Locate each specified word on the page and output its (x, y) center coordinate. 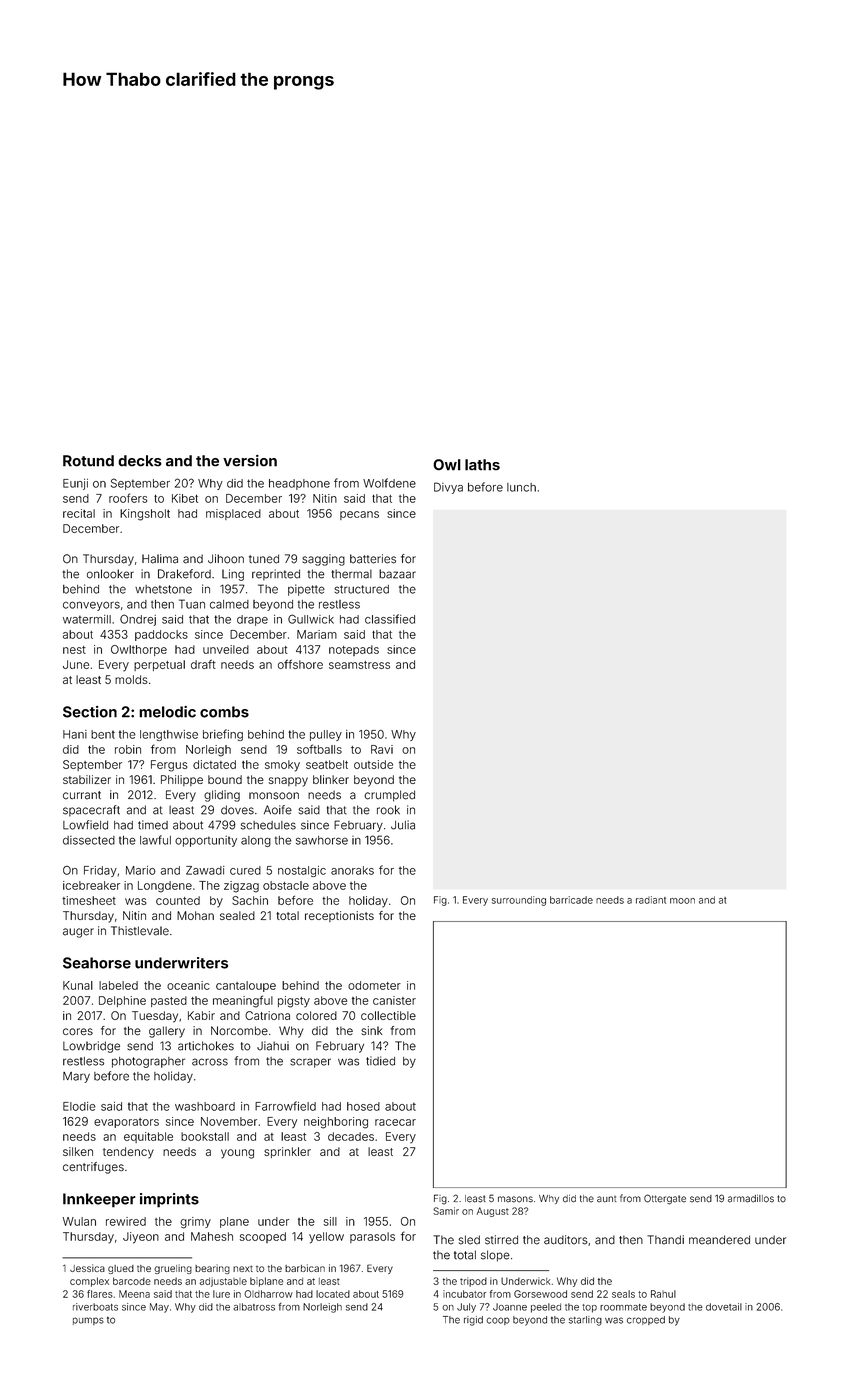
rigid (473, 1321)
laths (482, 465)
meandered (719, 1240)
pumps (88, 1321)
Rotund (88, 461)
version (250, 461)
